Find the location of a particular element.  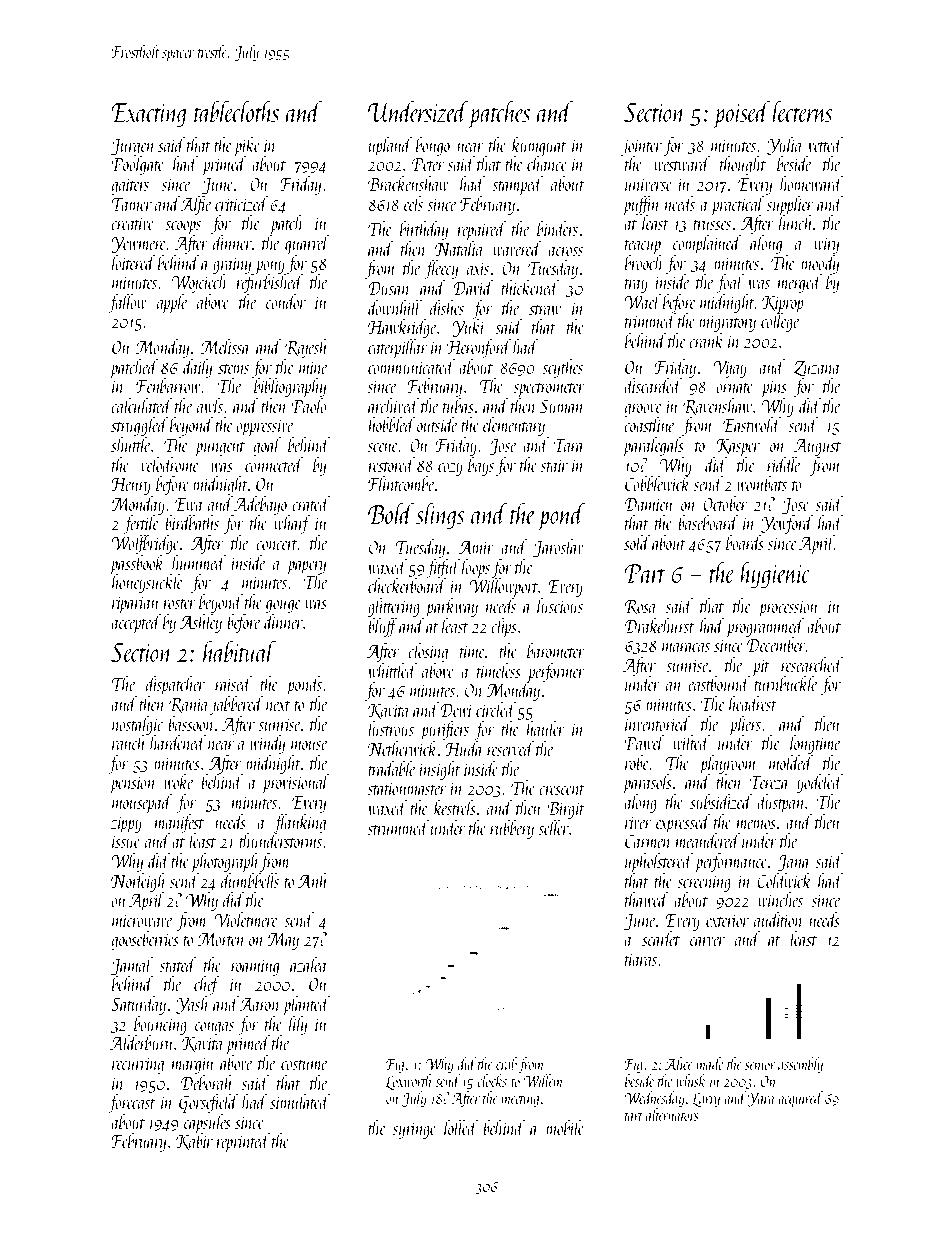

azalea is located at coordinates (308, 964).
